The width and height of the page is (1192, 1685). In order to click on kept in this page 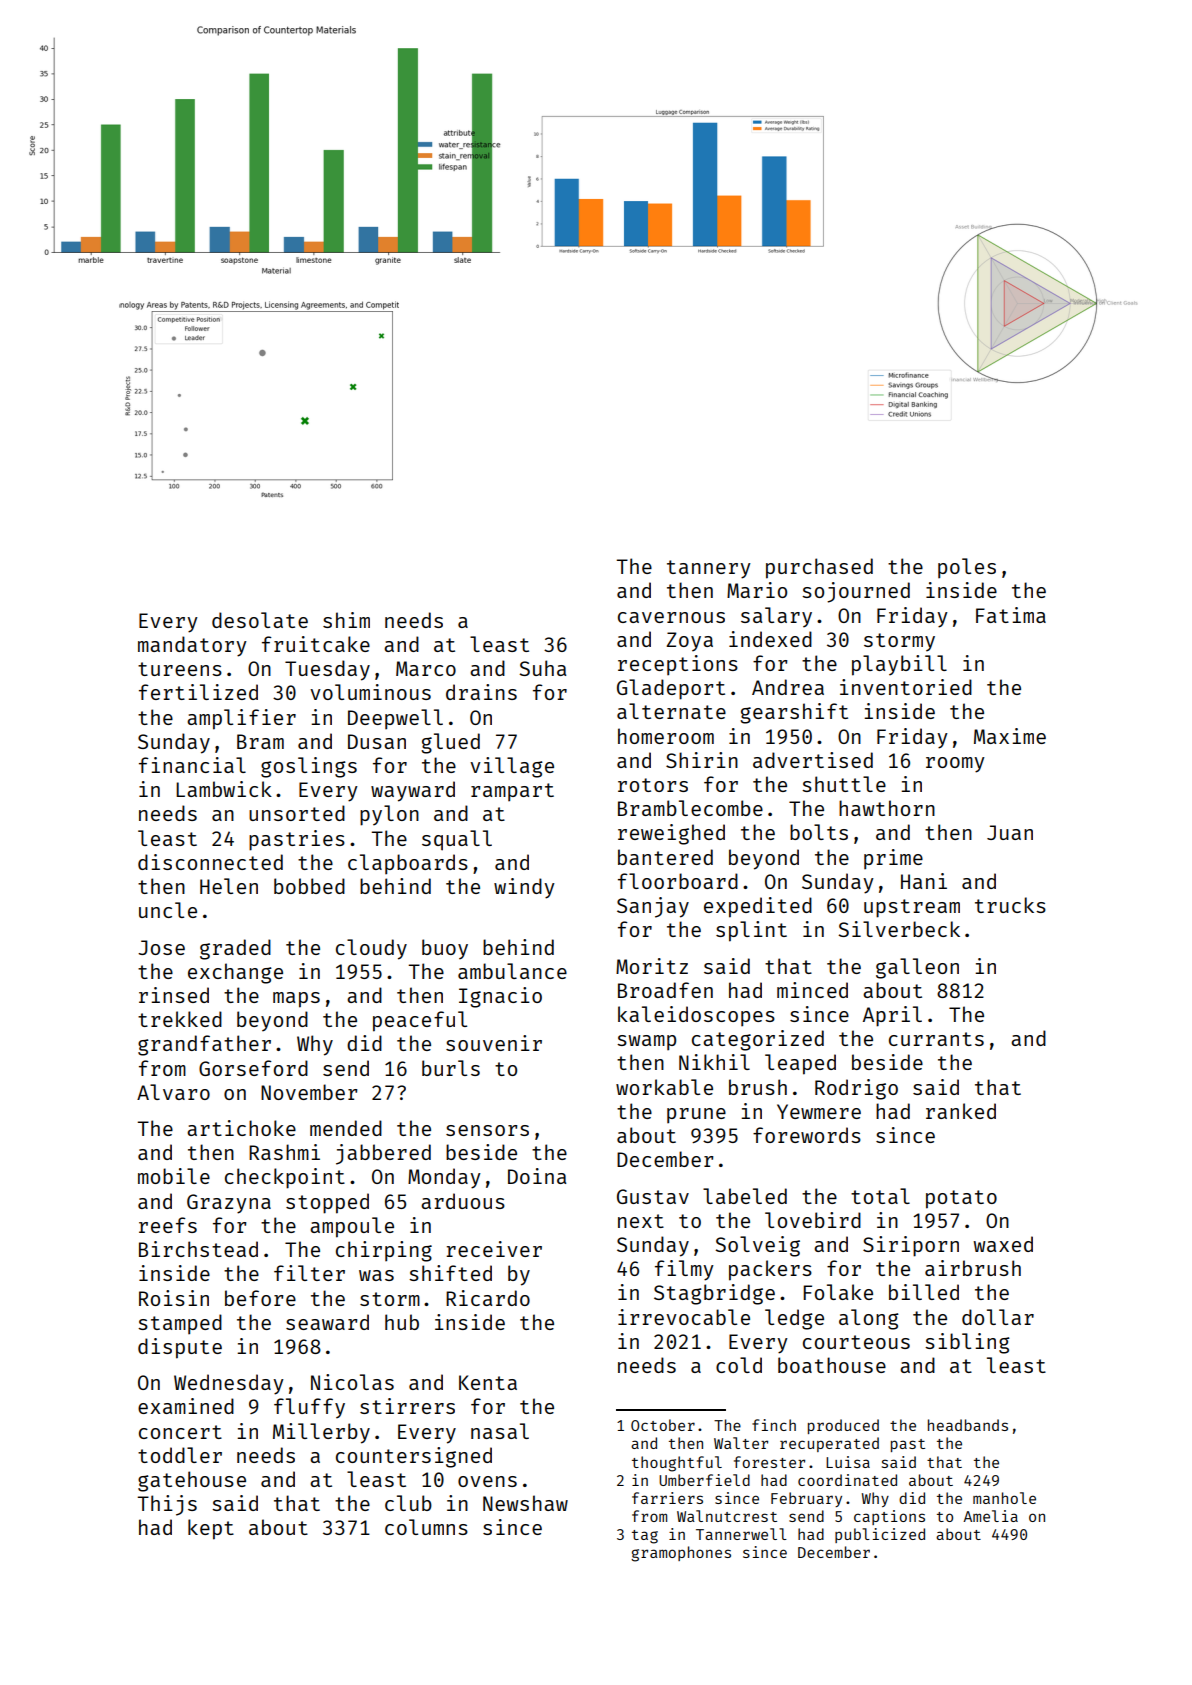, I will do `click(211, 1529)`.
